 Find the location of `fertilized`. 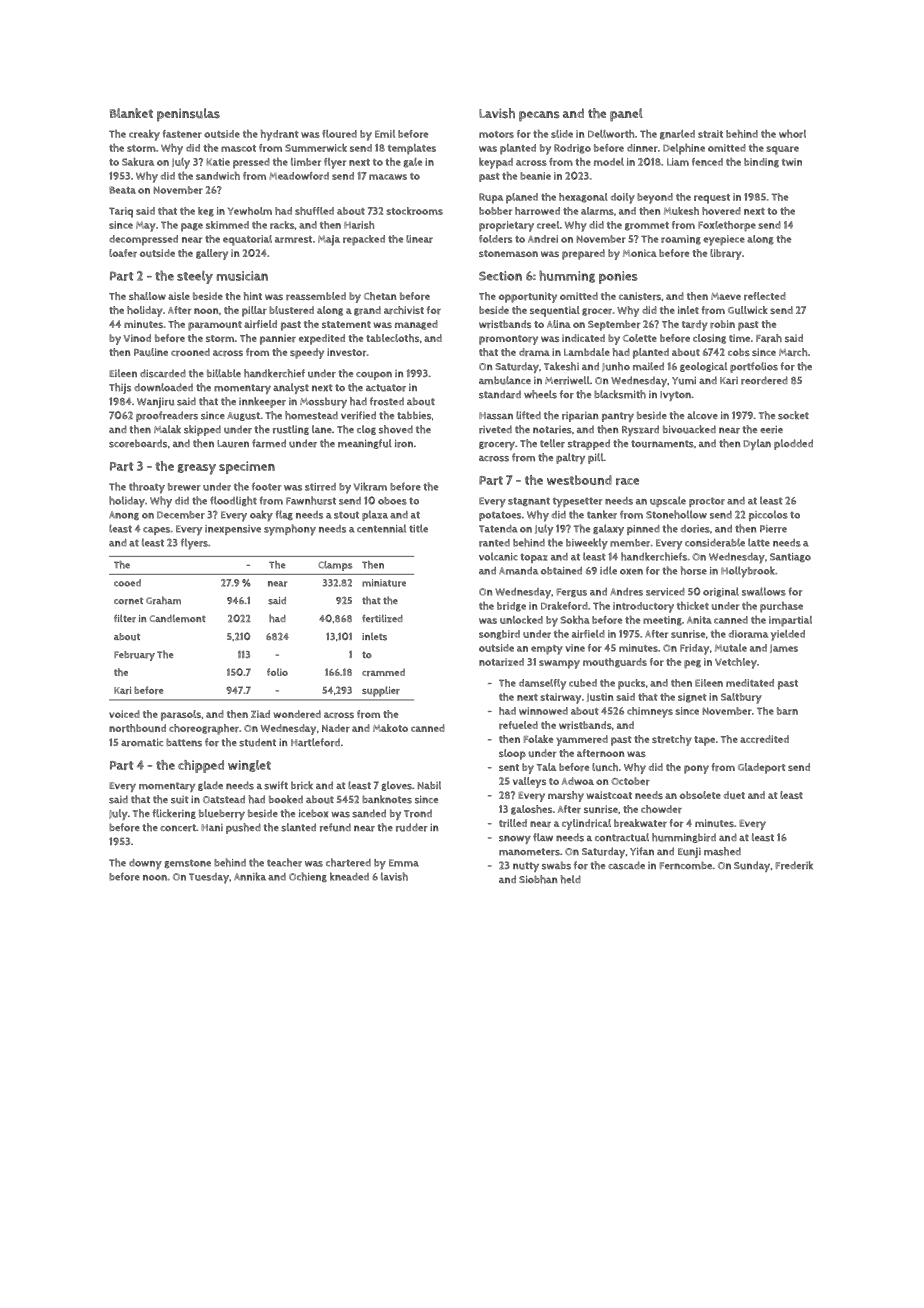

fertilized is located at coordinates (382, 618).
